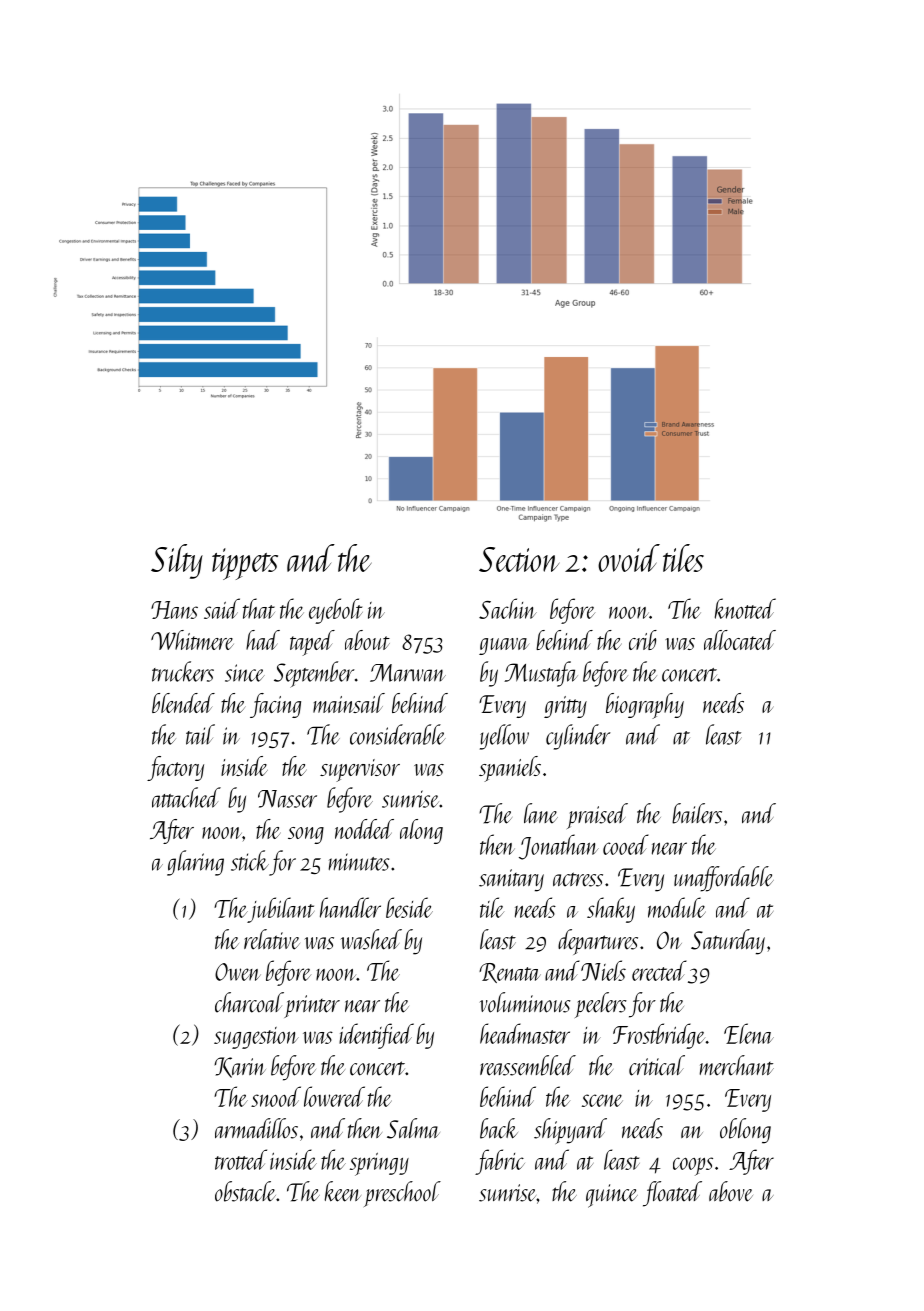 Image resolution: width=924 pixels, height=1311 pixels. What do you see at coordinates (724, 879) in the screenshot?
I see `unaffordable` at bounding box center [724, 879].
